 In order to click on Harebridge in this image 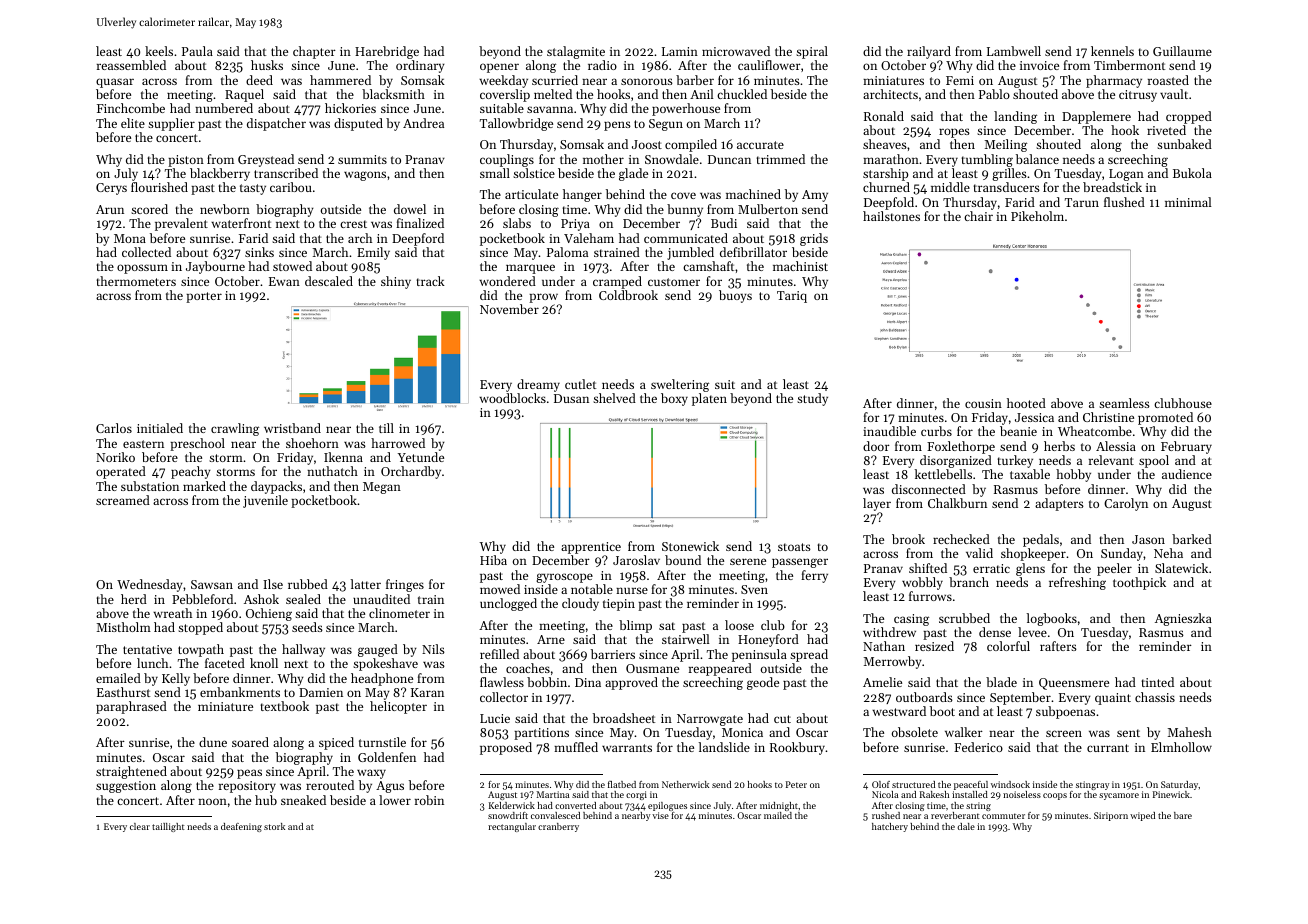, I will do `click(387, 52)`.
